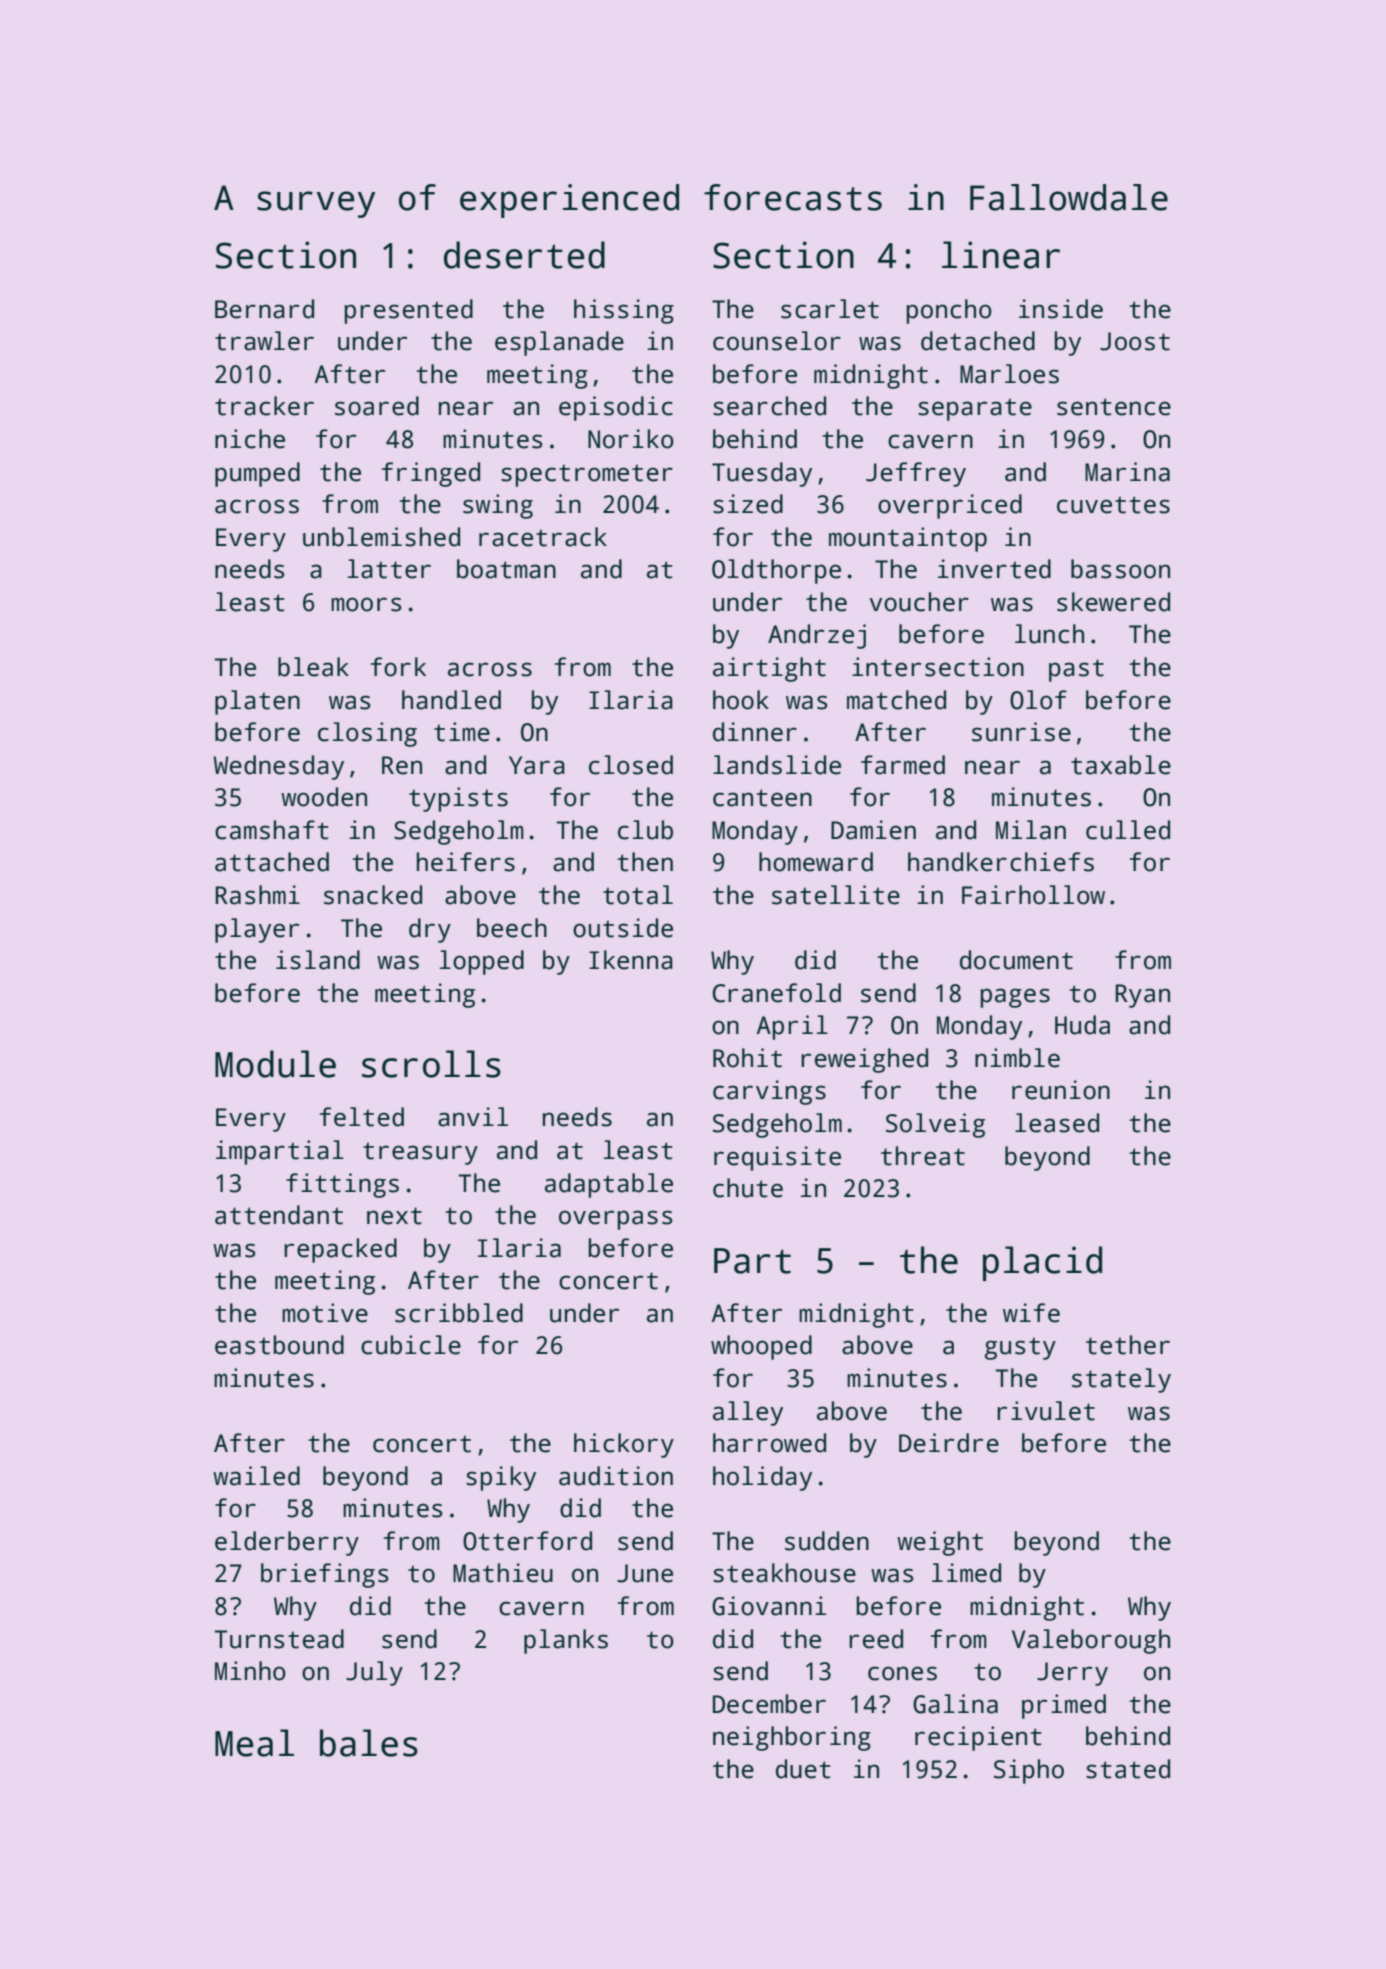 Image resolution: width=1386 pixels, height=1969 pixels. I want to click on inside, so click(1061, 309).
